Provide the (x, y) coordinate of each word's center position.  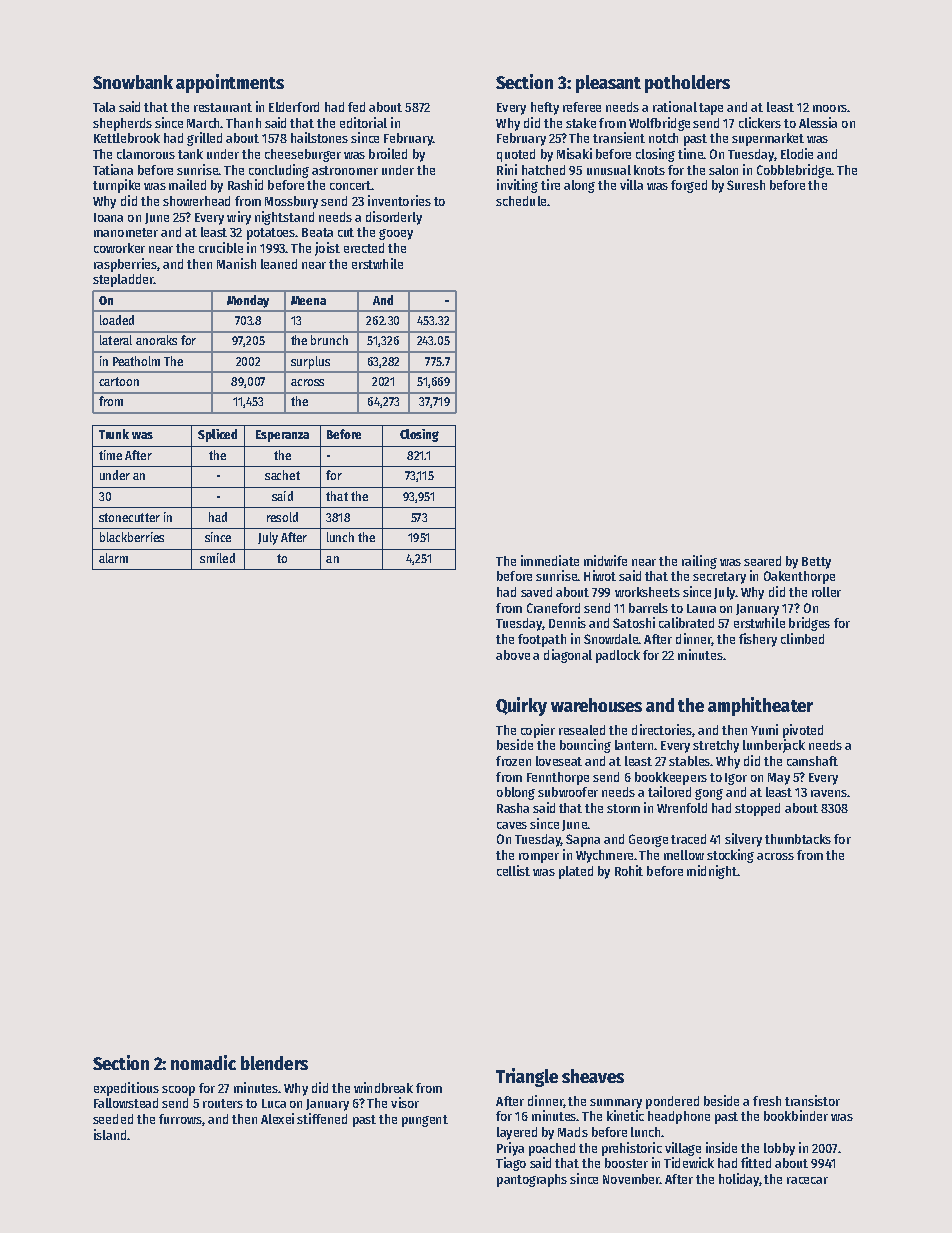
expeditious (126, 1089)
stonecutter (129, 517)
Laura (701, 608)
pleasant (608, 84)
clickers (760, 122)
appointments (230, 83)
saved (536, 592)
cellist (513, 870)
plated (576, 872)
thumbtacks (798, 839)
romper (539, 858)
